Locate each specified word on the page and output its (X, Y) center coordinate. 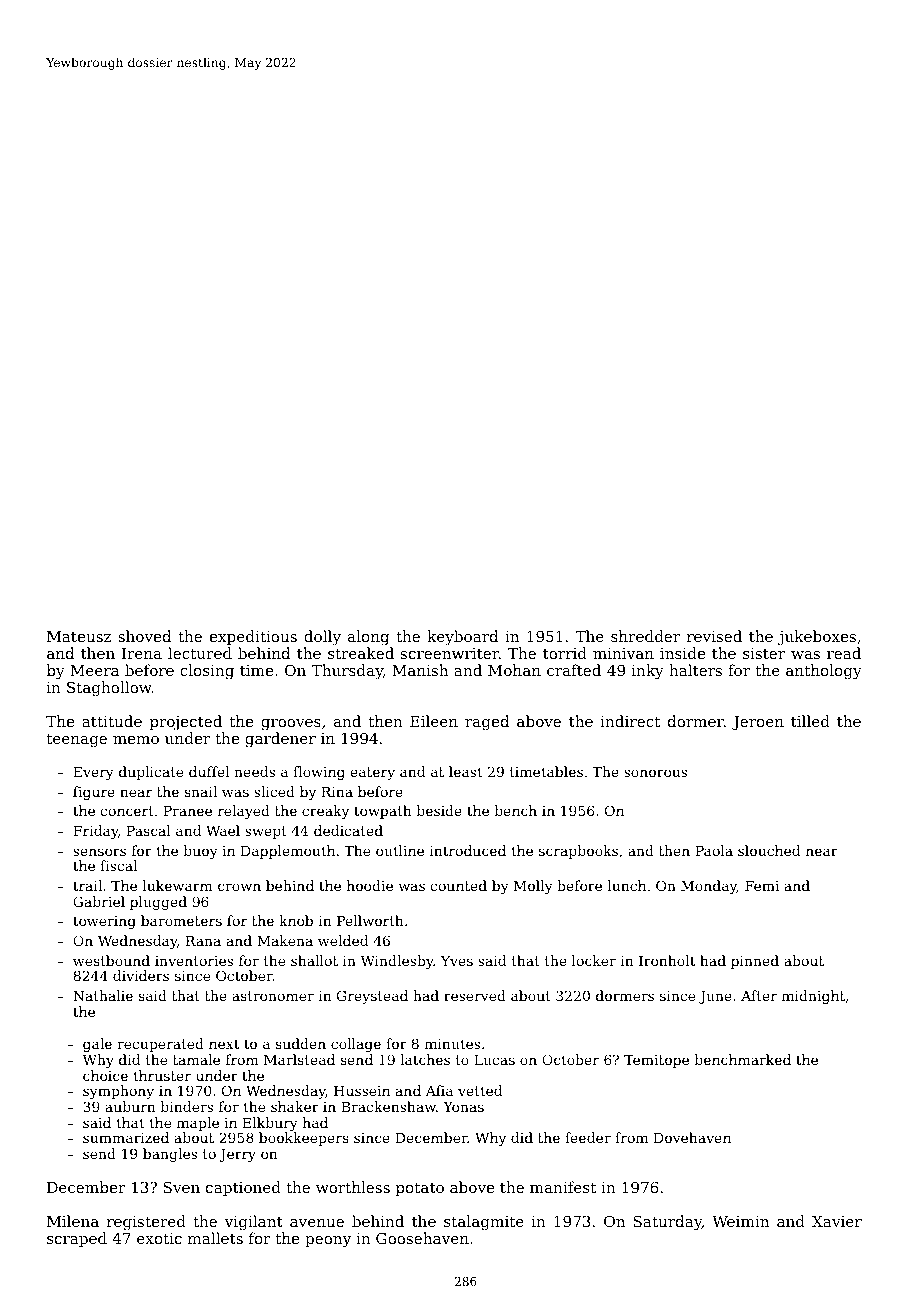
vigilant (254, 1223)
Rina (337, 792)
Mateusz (79, 636)
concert (127, 811)
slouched (769, 850)
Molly (533, 887)
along (368, 638)
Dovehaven (692, 1137)
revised (714, 636)
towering (104, 922)
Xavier (837, 1221)
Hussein (362, 1091)
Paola (714, 850)
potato (420, 1189)
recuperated (160, 1045)
